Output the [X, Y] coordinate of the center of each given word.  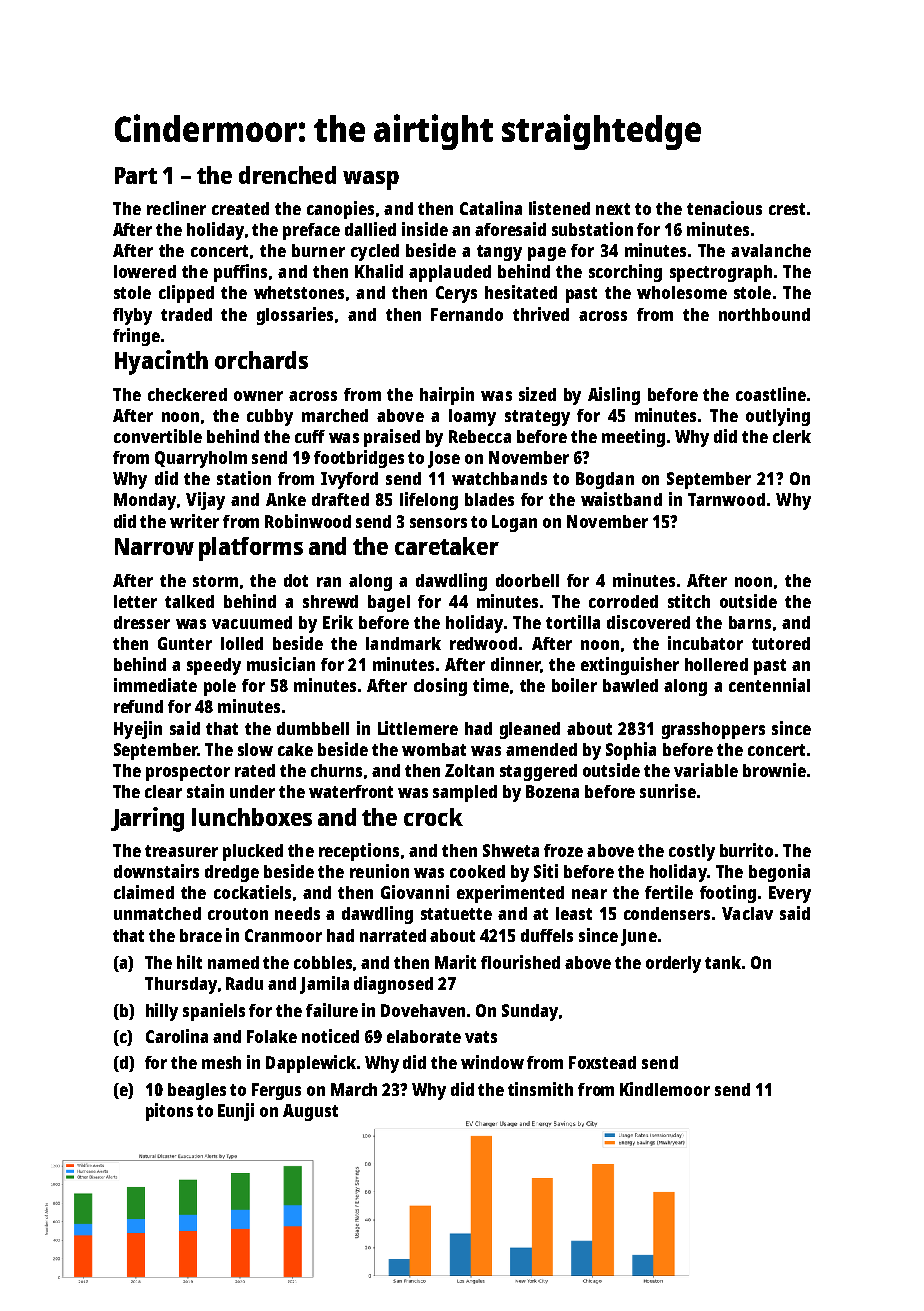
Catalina [491, 208]
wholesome [682, 292]
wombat [434, 749]
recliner [176, 208]
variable [706, 770]
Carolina [177, 1036]
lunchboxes [252, 817]
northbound [764, 314]
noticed [330, 1036]
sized [537, 394]
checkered [187, 394]
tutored [781, 643]
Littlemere [418, 728]
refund [138, 706]
